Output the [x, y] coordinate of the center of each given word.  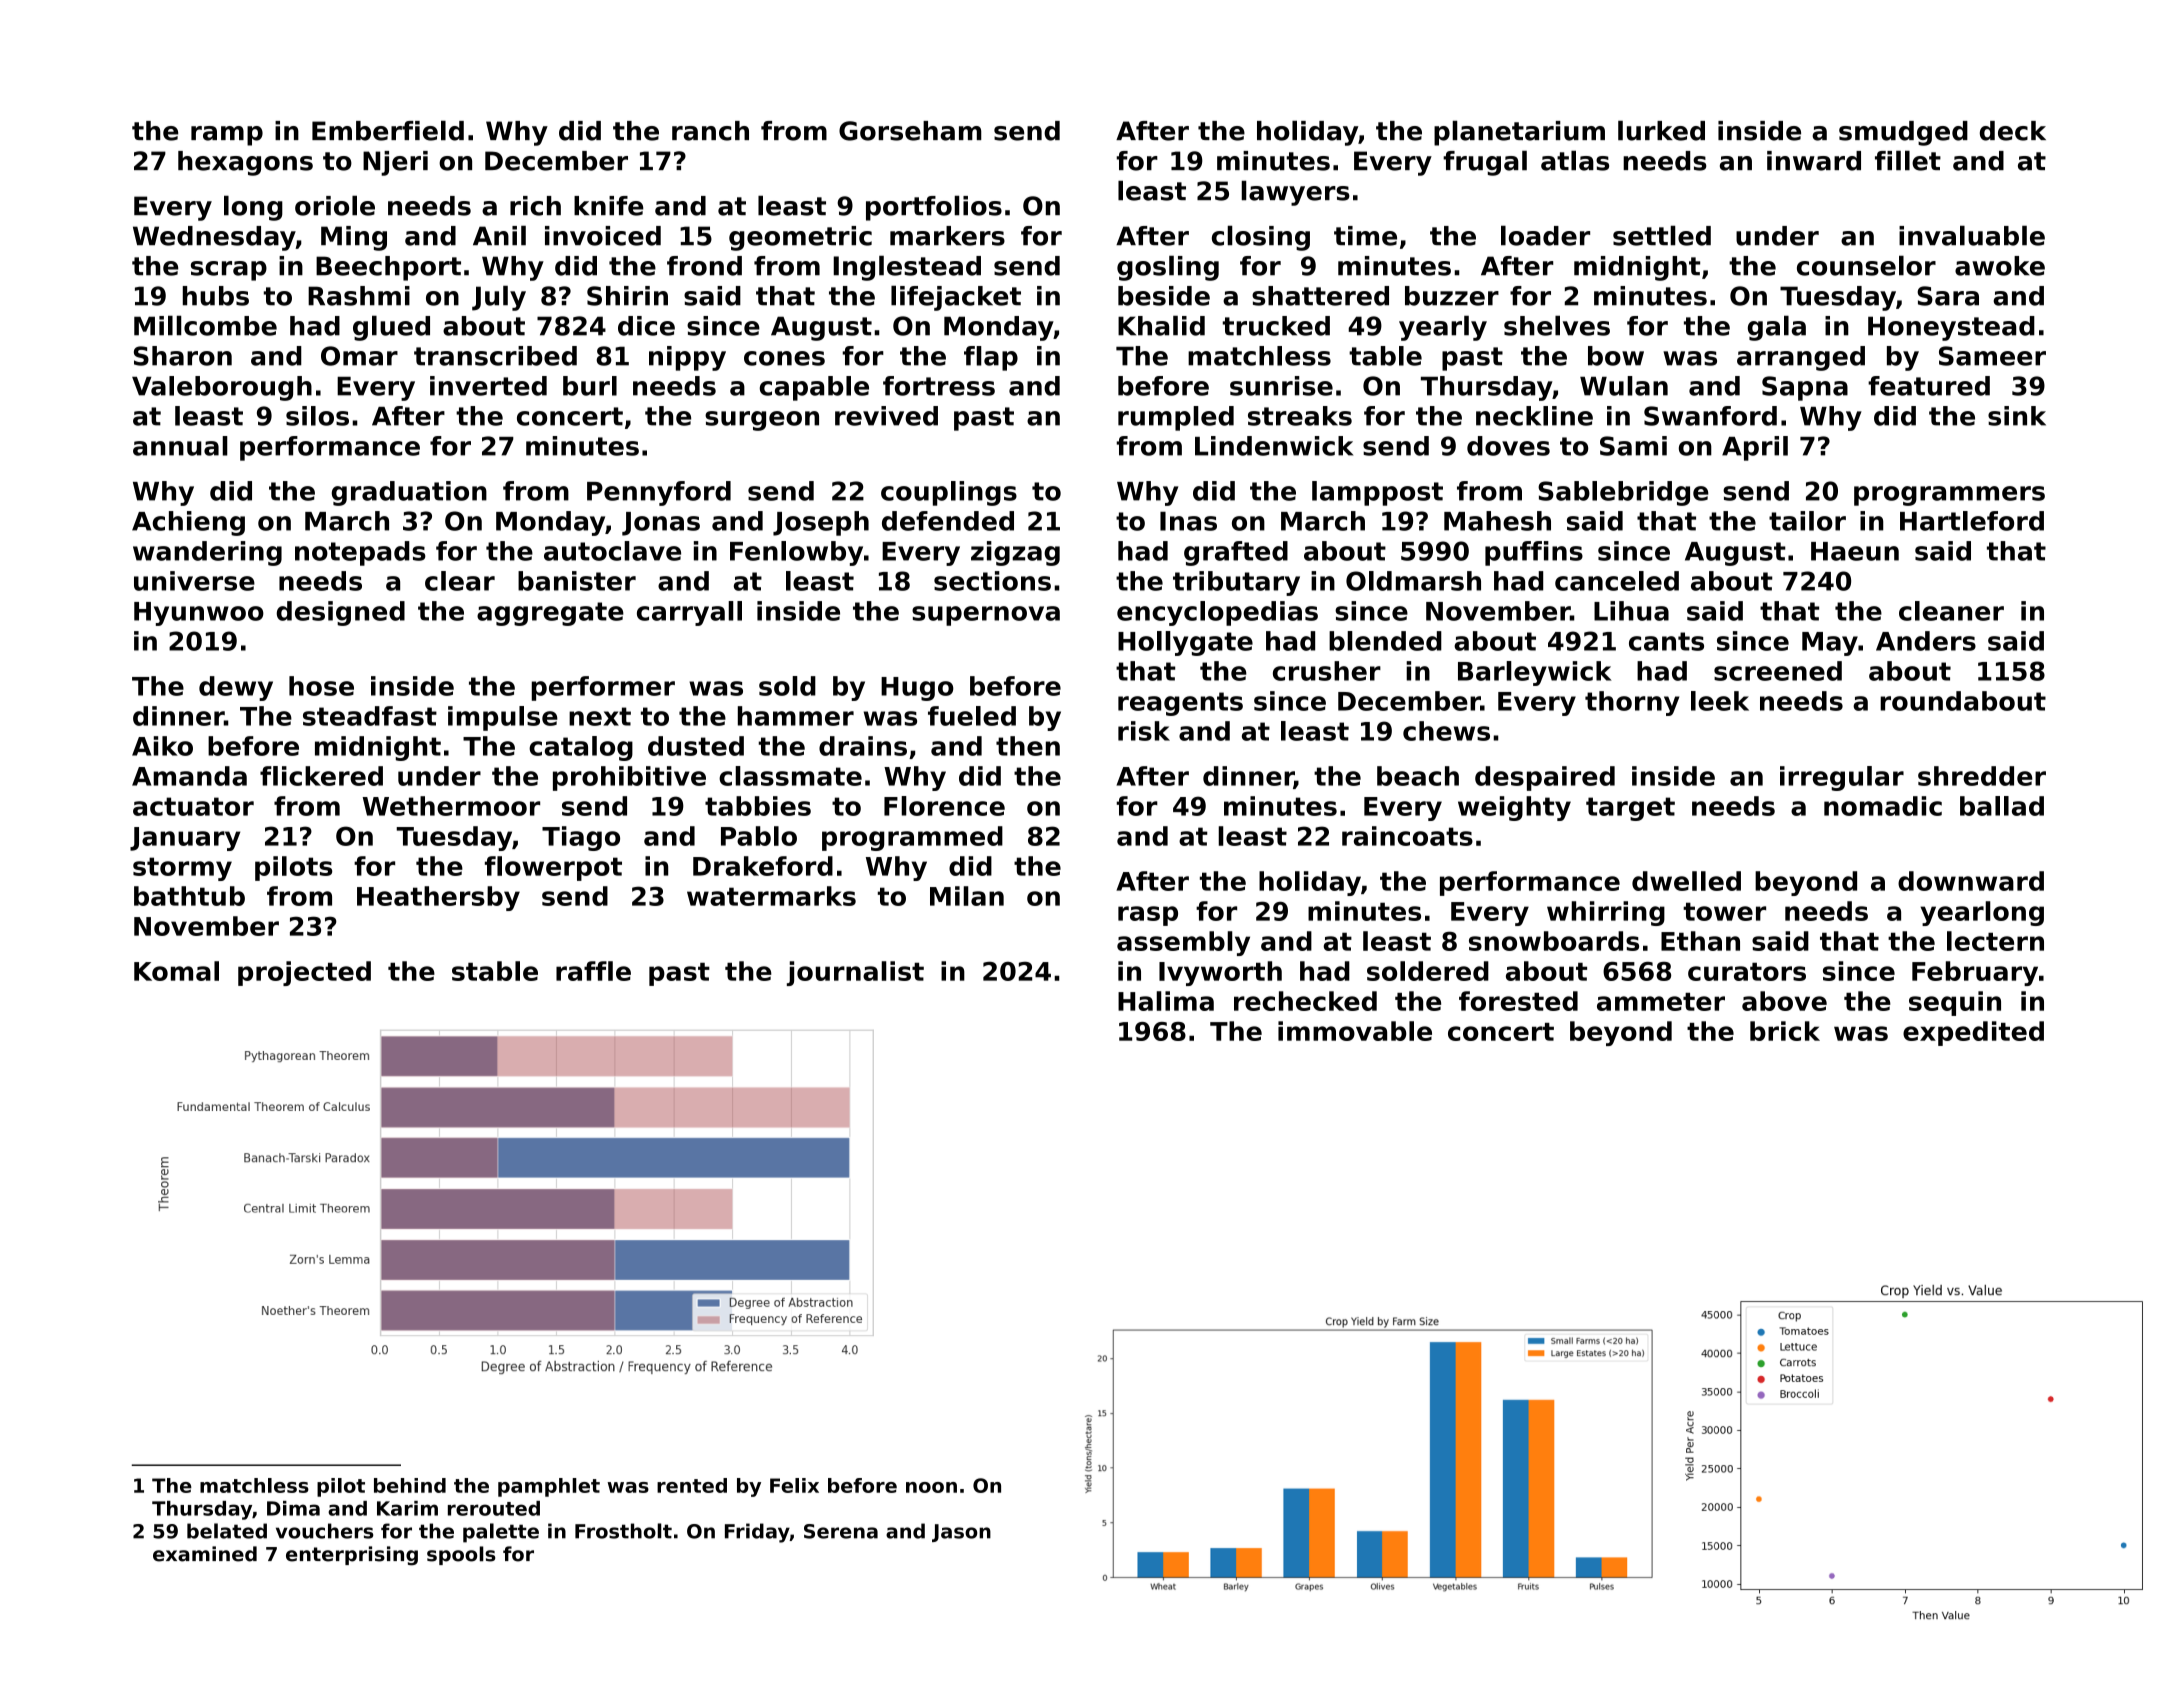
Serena [841, 1531]
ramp [227, 136]
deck [2013, 131]
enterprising [352, 1556]
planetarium [1519, 133]
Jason [961, 1533]
